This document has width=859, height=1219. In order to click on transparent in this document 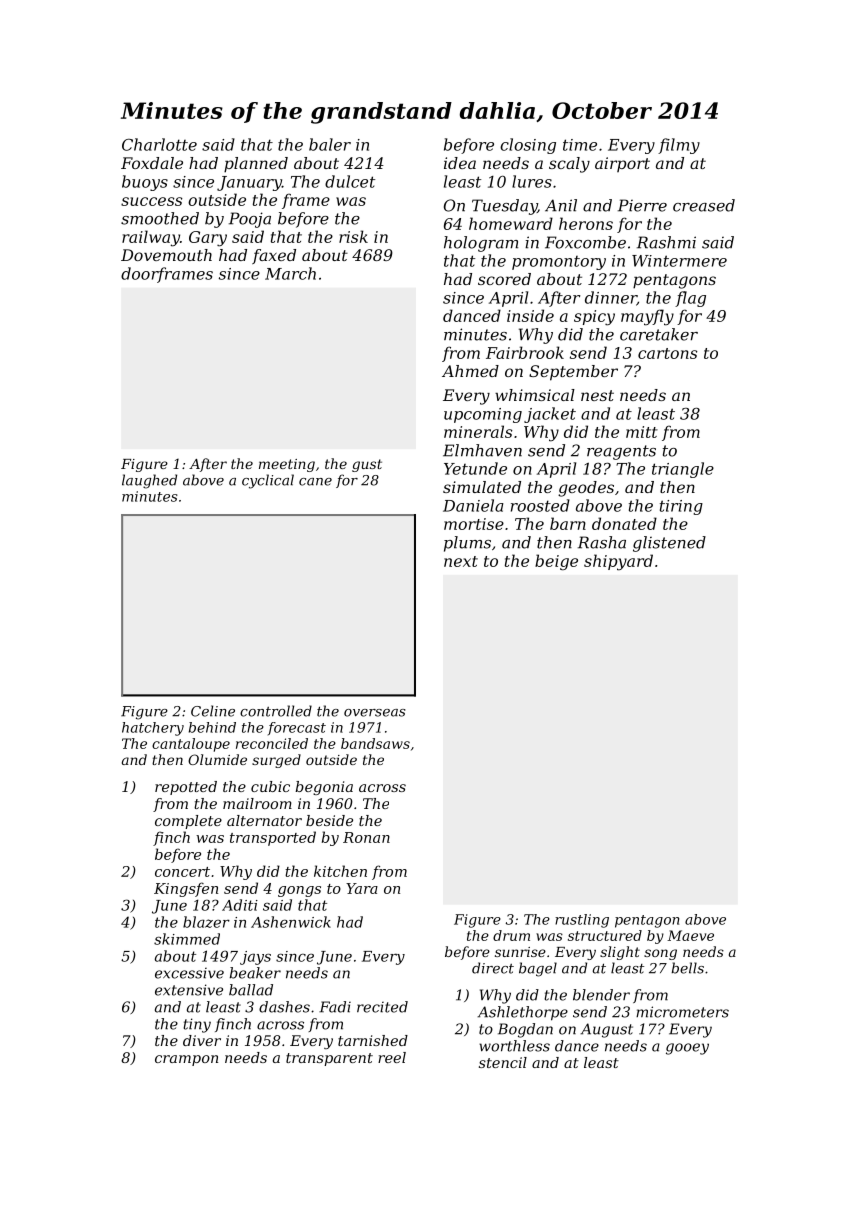, I will do `click(329, 1059)`.
